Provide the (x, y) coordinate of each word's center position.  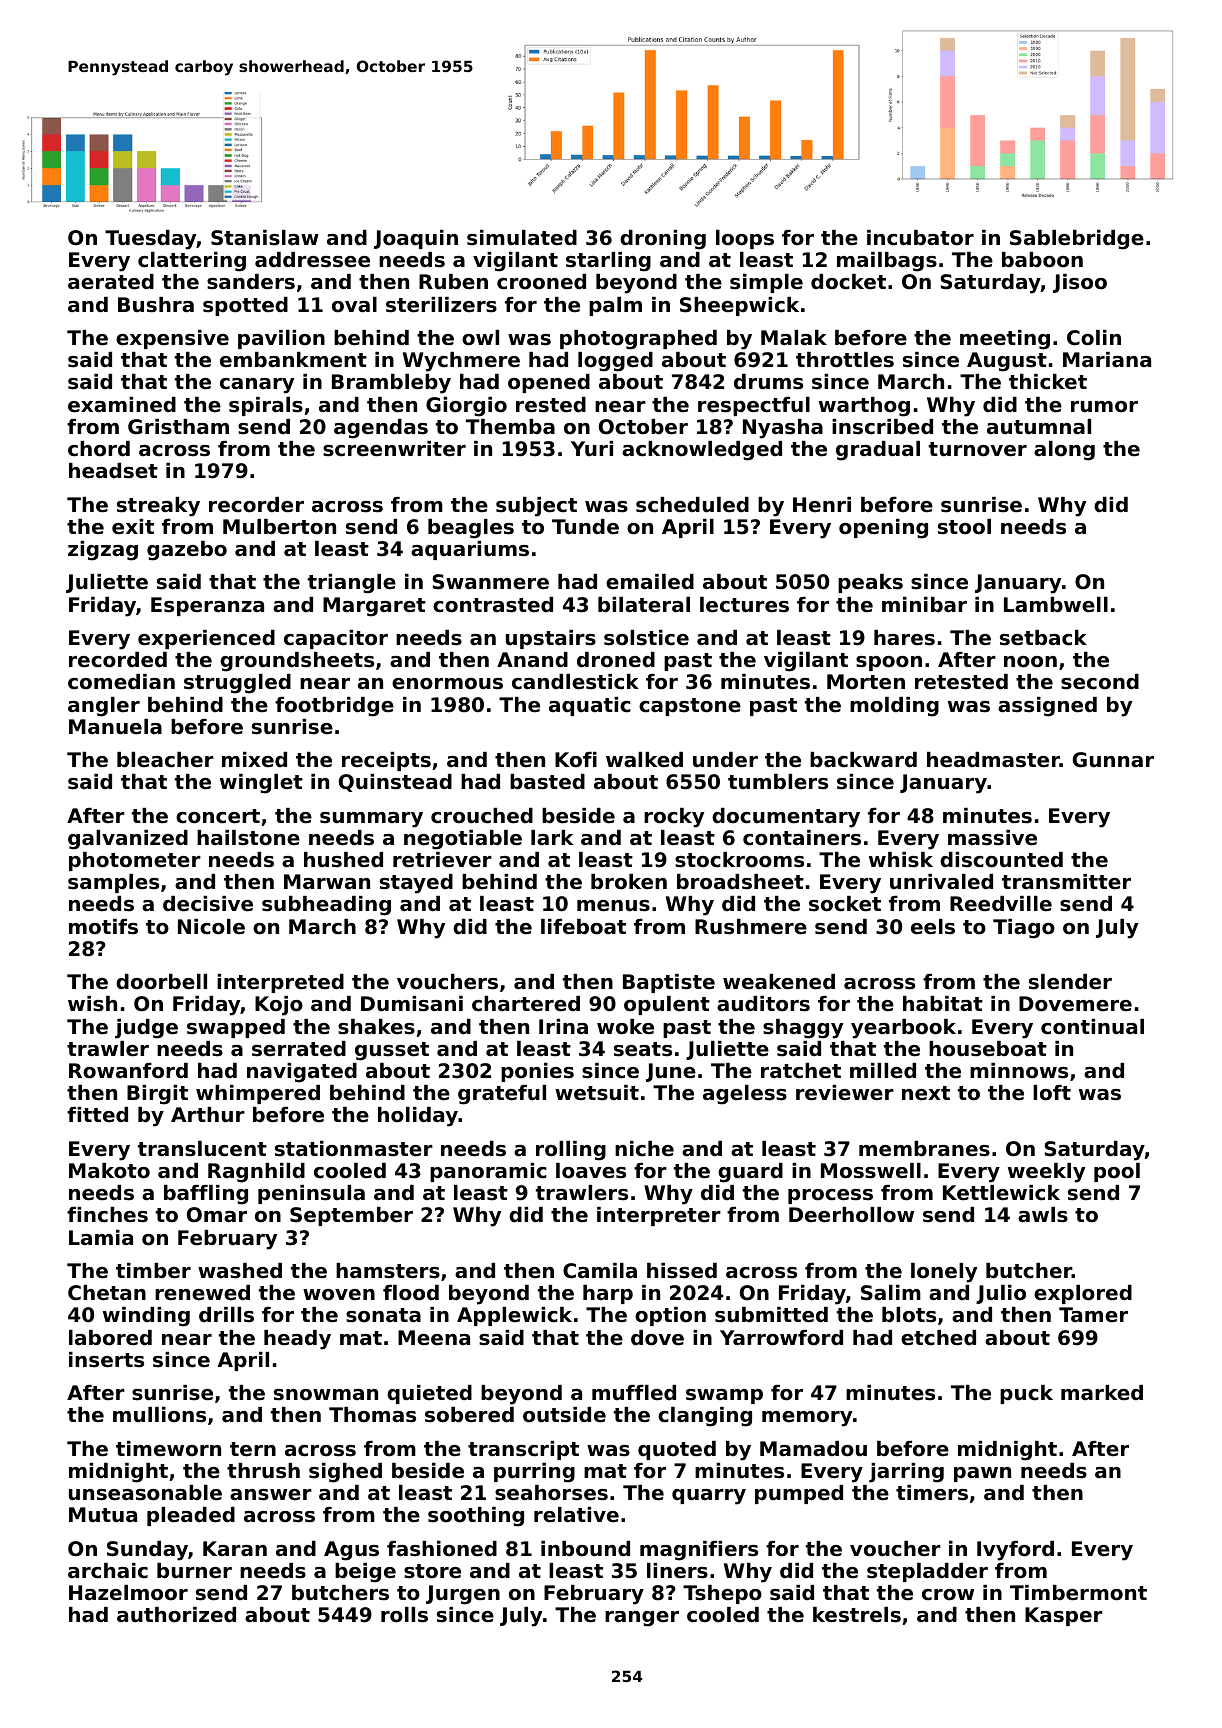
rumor (1104, 407)
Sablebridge (1077, 240)
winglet (261, 784)
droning (663, 240)
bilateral (644, 605)
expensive (172, 339)
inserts (106, 1360)
